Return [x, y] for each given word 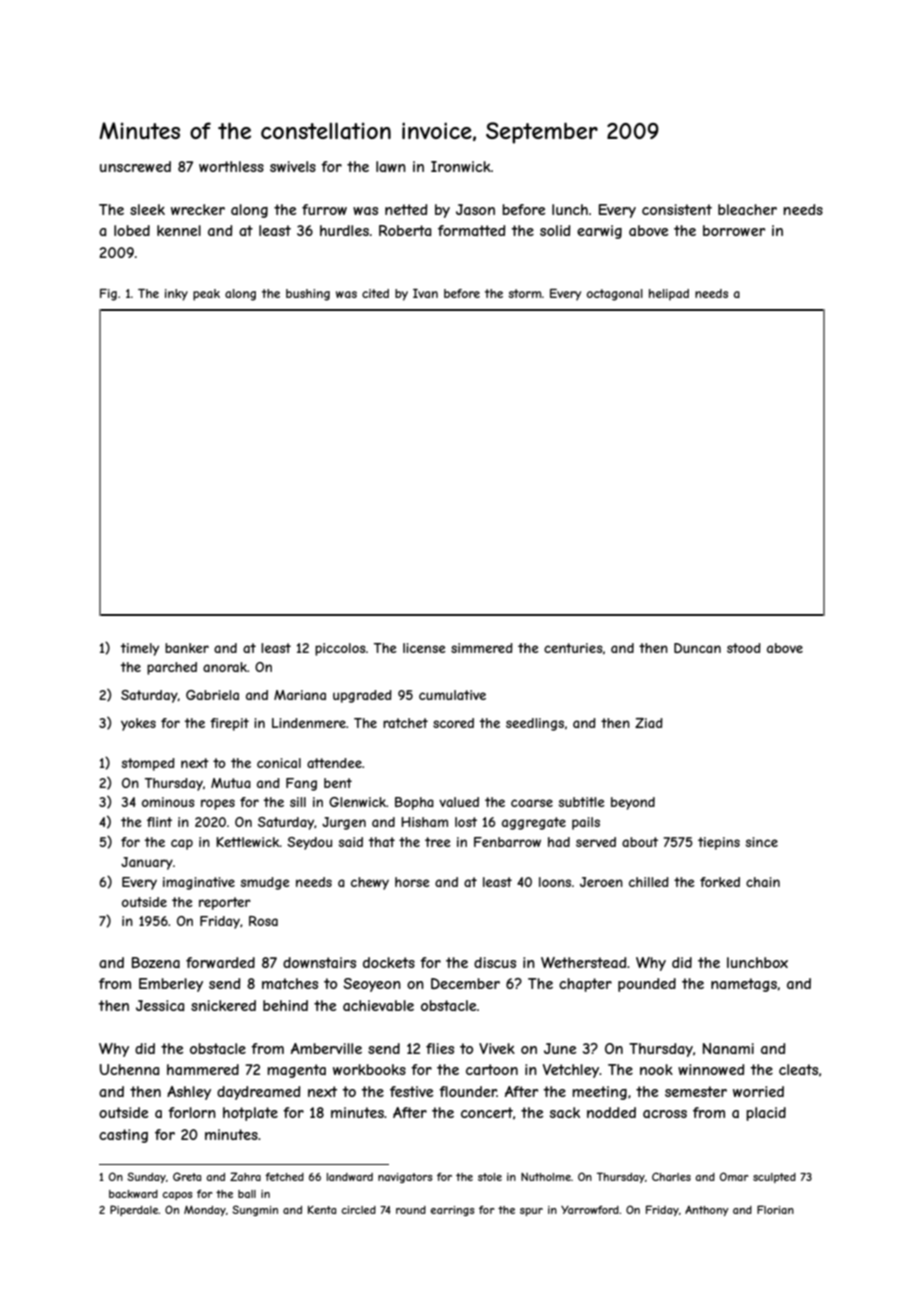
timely [139, 649]
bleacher [747, 209]
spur [531, 1212]
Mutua [231, 783]
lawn [391, 166]
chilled [649, 882]
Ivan [425, 293]
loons [555, 882]
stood [744, 648]
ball [247, 1194]
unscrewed [135, 166]
